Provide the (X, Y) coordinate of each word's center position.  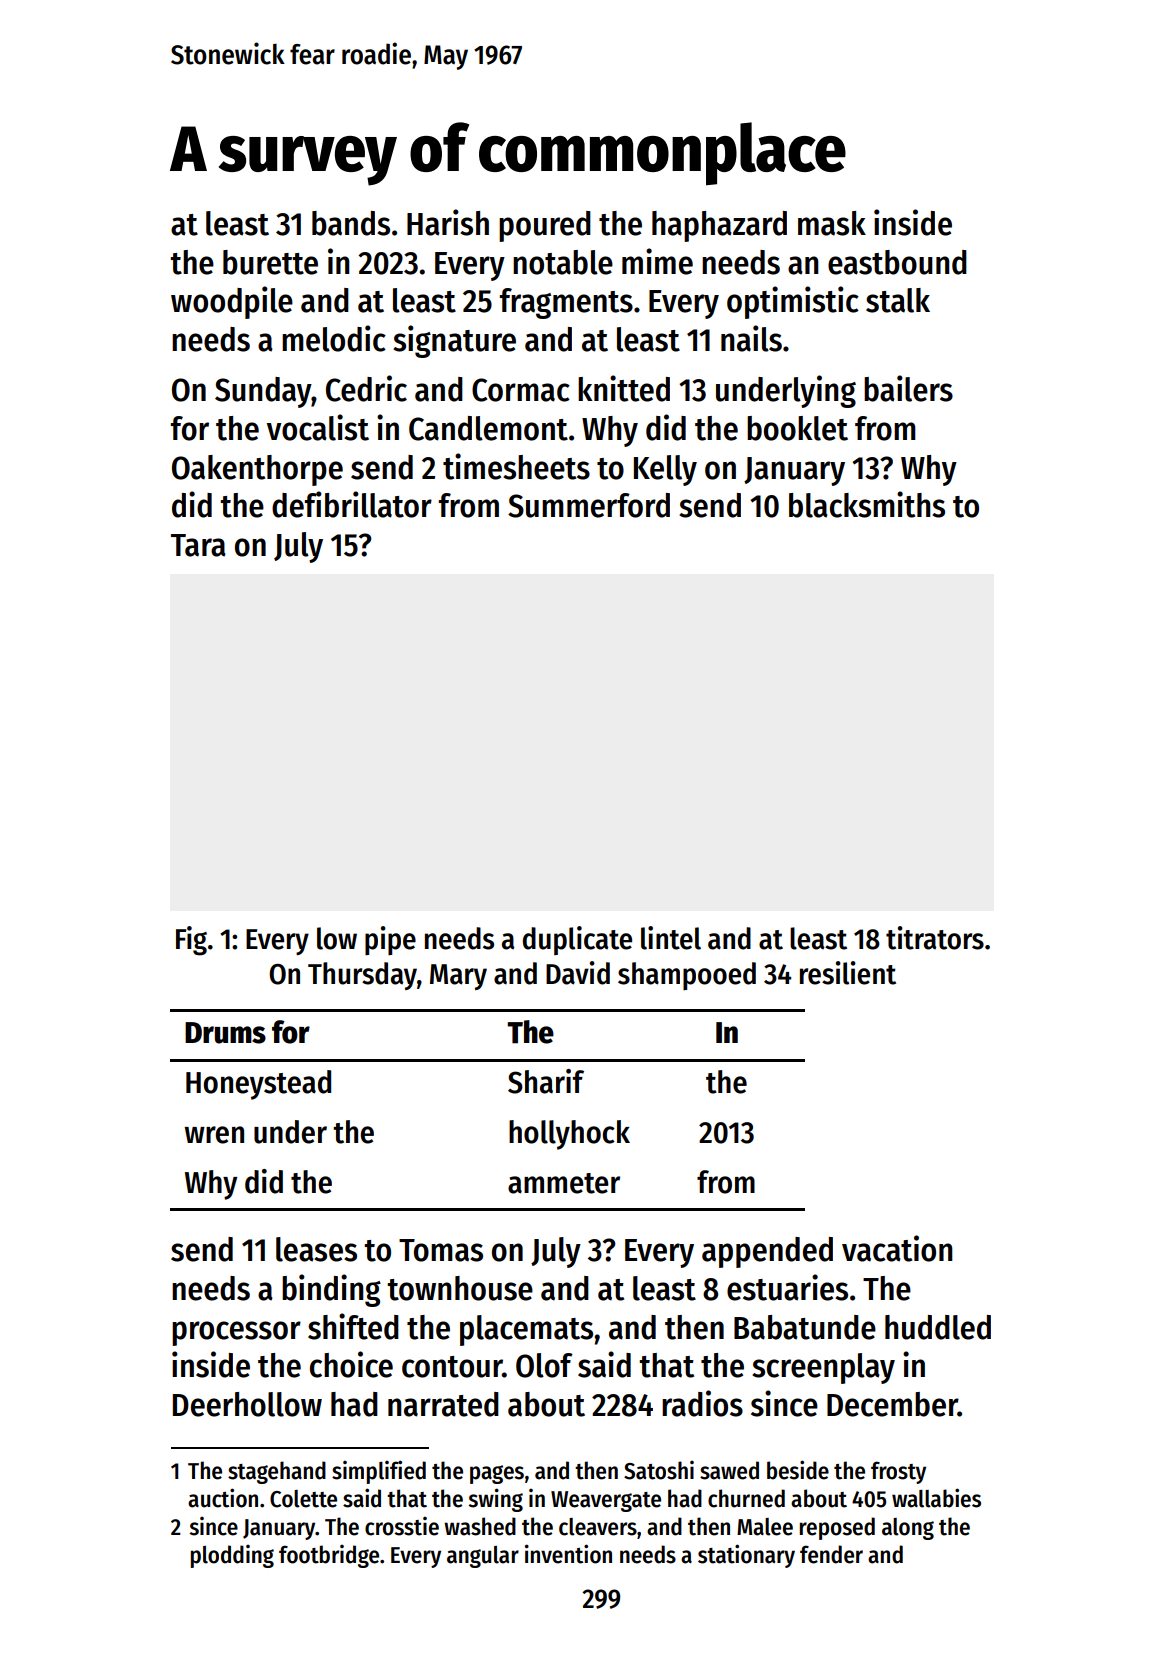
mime (657, 261)
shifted (353, 1326)
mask (832, 223)
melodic (334, 338)
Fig (191, 941)
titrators (935, 938)
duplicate (577, 940)
